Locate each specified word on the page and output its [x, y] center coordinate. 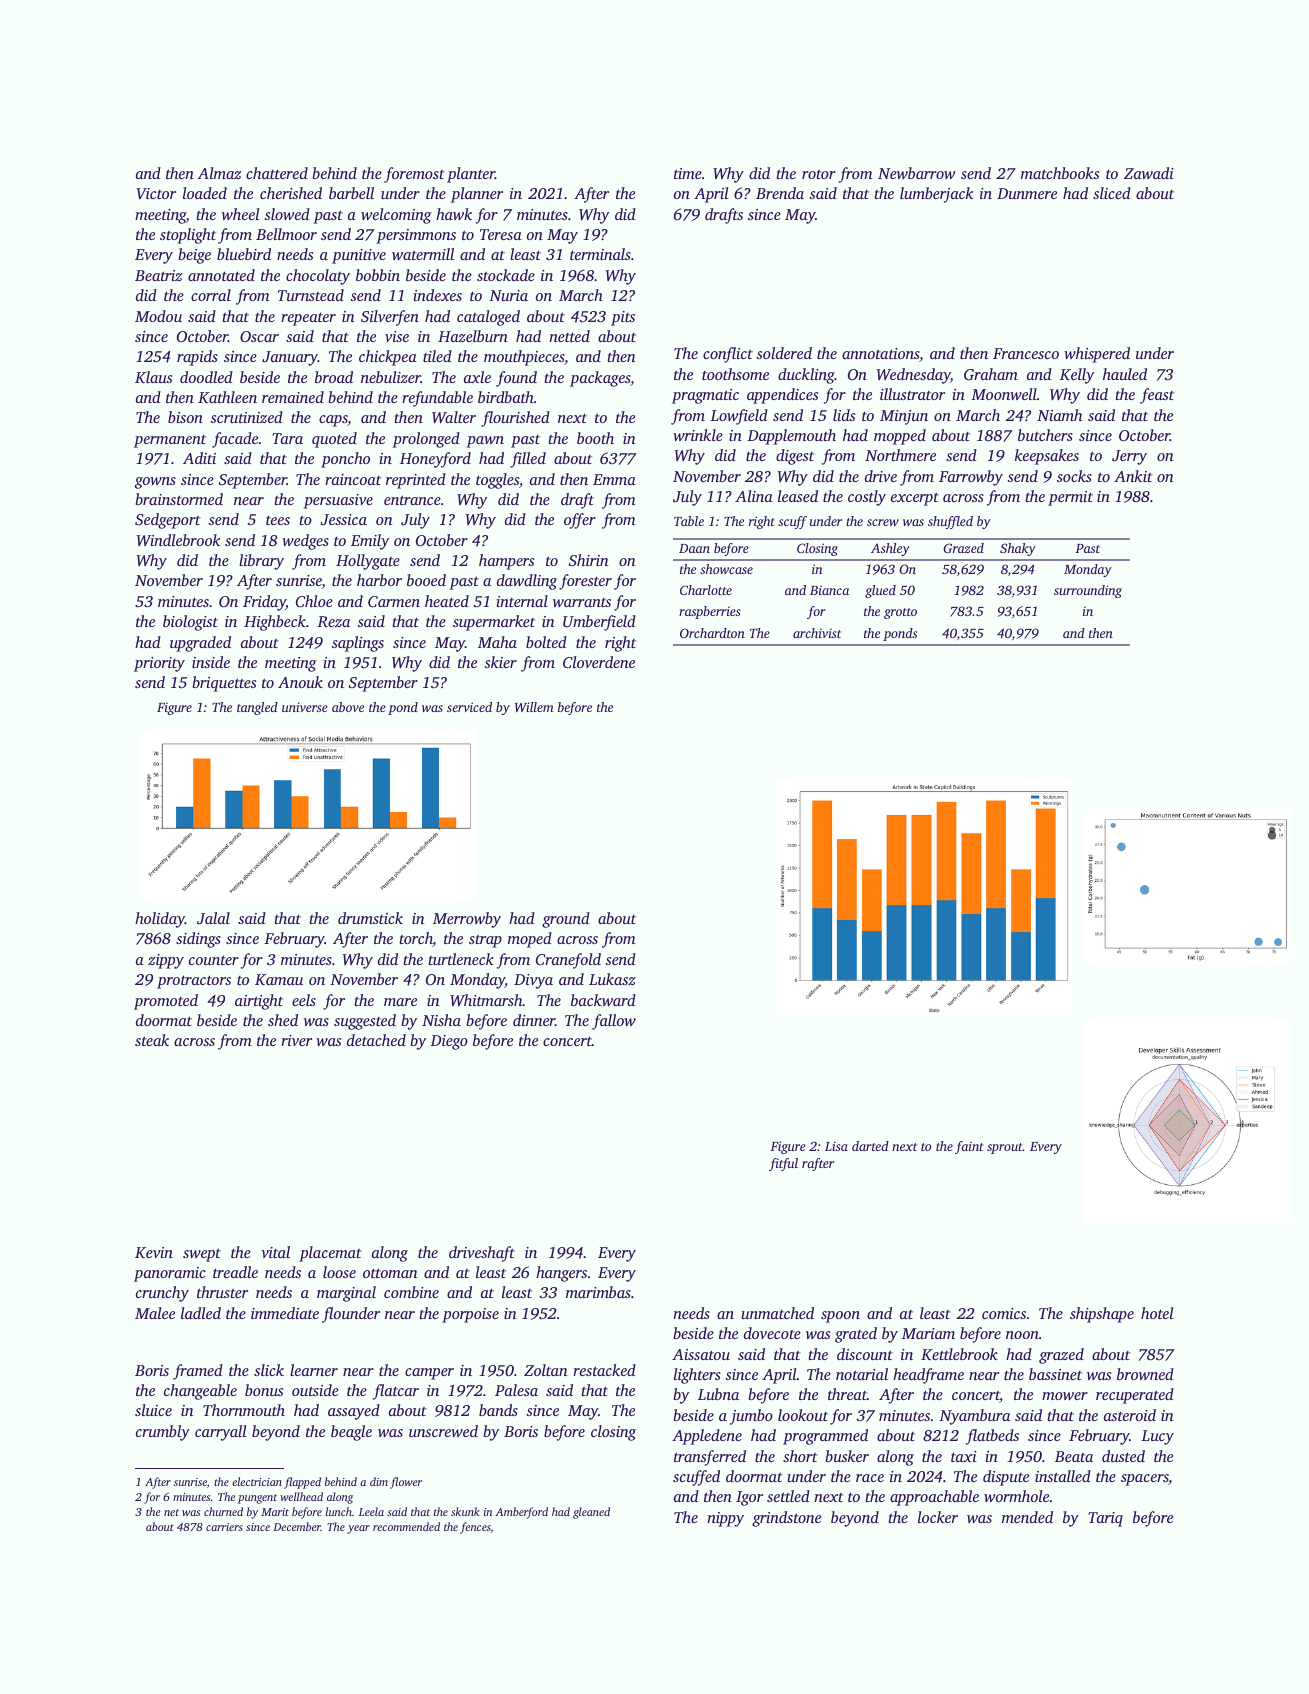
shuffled [950, 522]
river [296, 1040]
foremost [414, 175]
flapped [302, 1483]
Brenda [780, 193]
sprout [1005, 1148]
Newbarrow [916, 173]
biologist [190, 623]
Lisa [836, 1146]
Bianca [829, 590]
